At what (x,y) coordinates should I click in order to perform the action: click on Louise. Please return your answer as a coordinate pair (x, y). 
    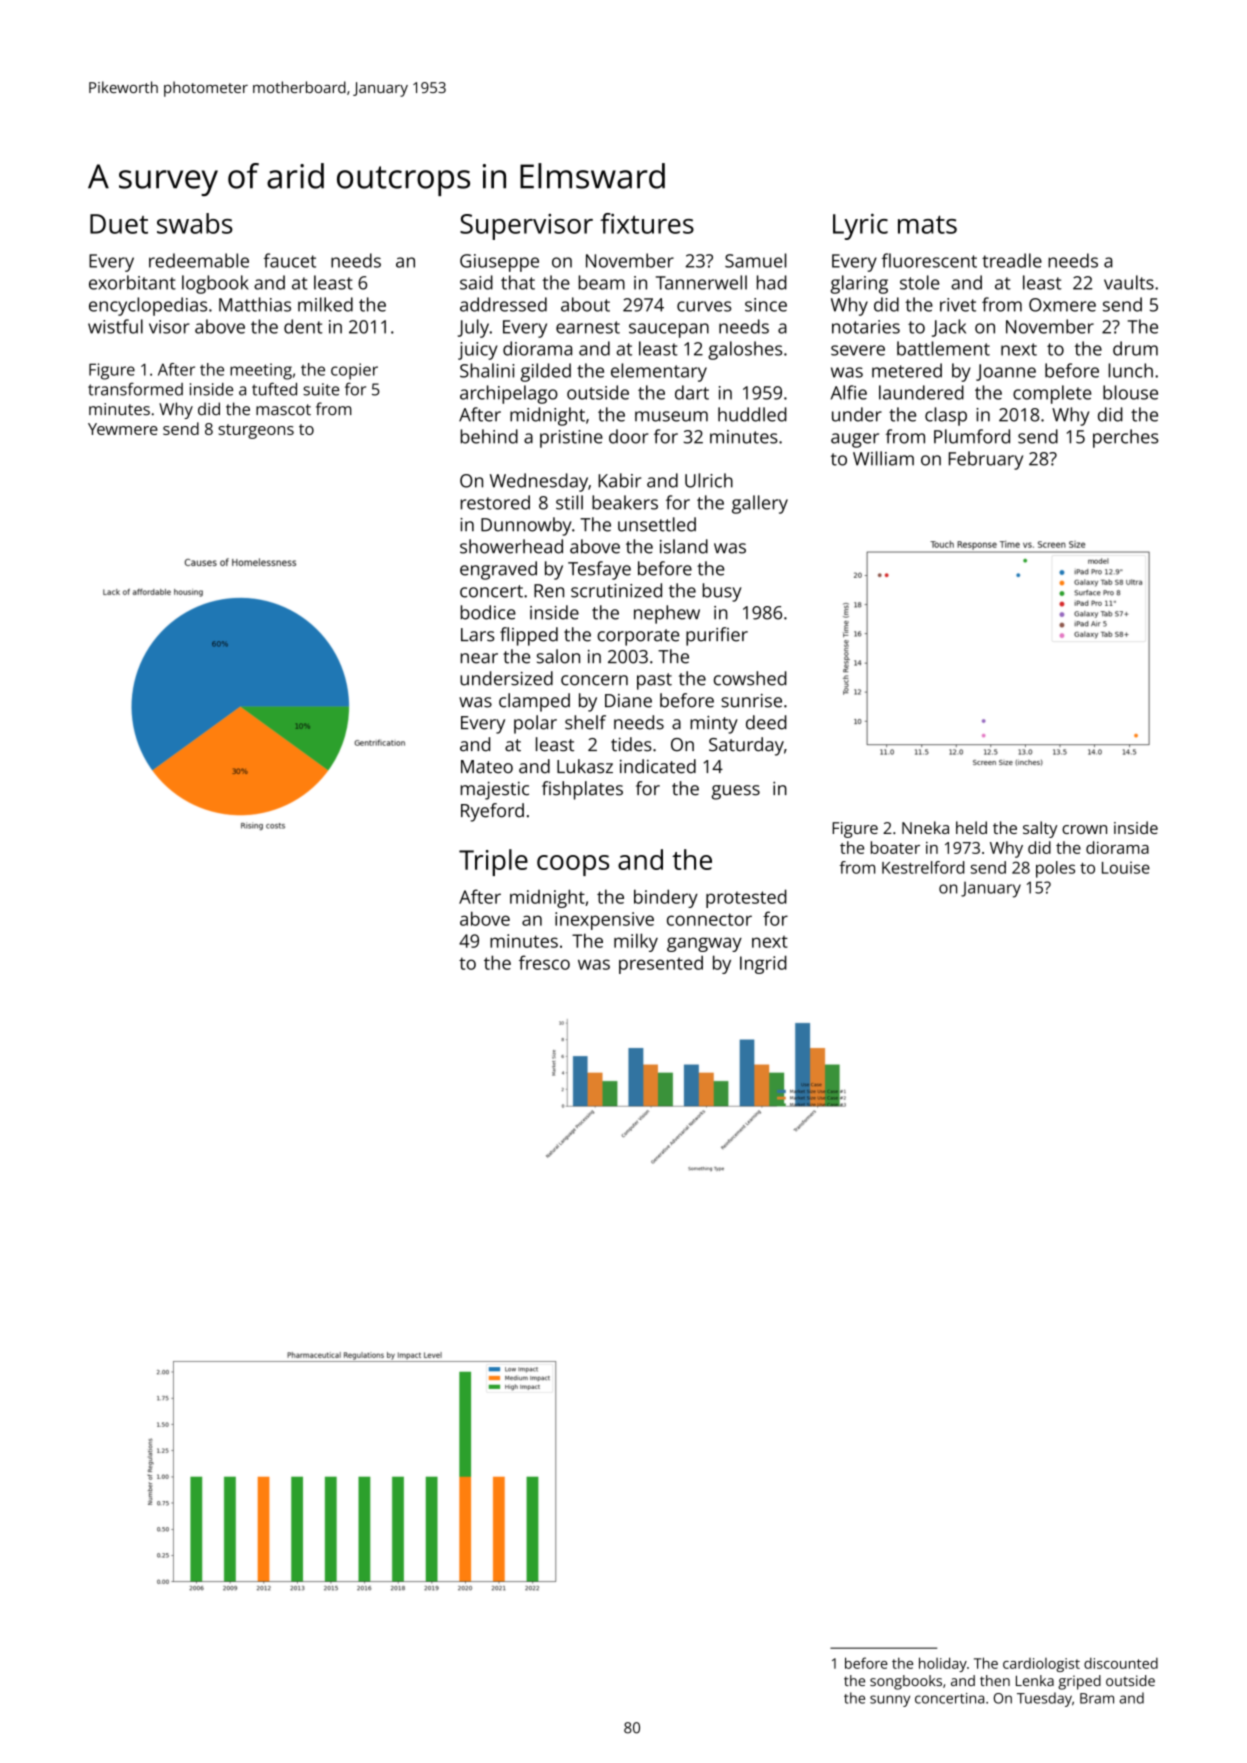
    Looking at the image, I should click on (1126, 867).
